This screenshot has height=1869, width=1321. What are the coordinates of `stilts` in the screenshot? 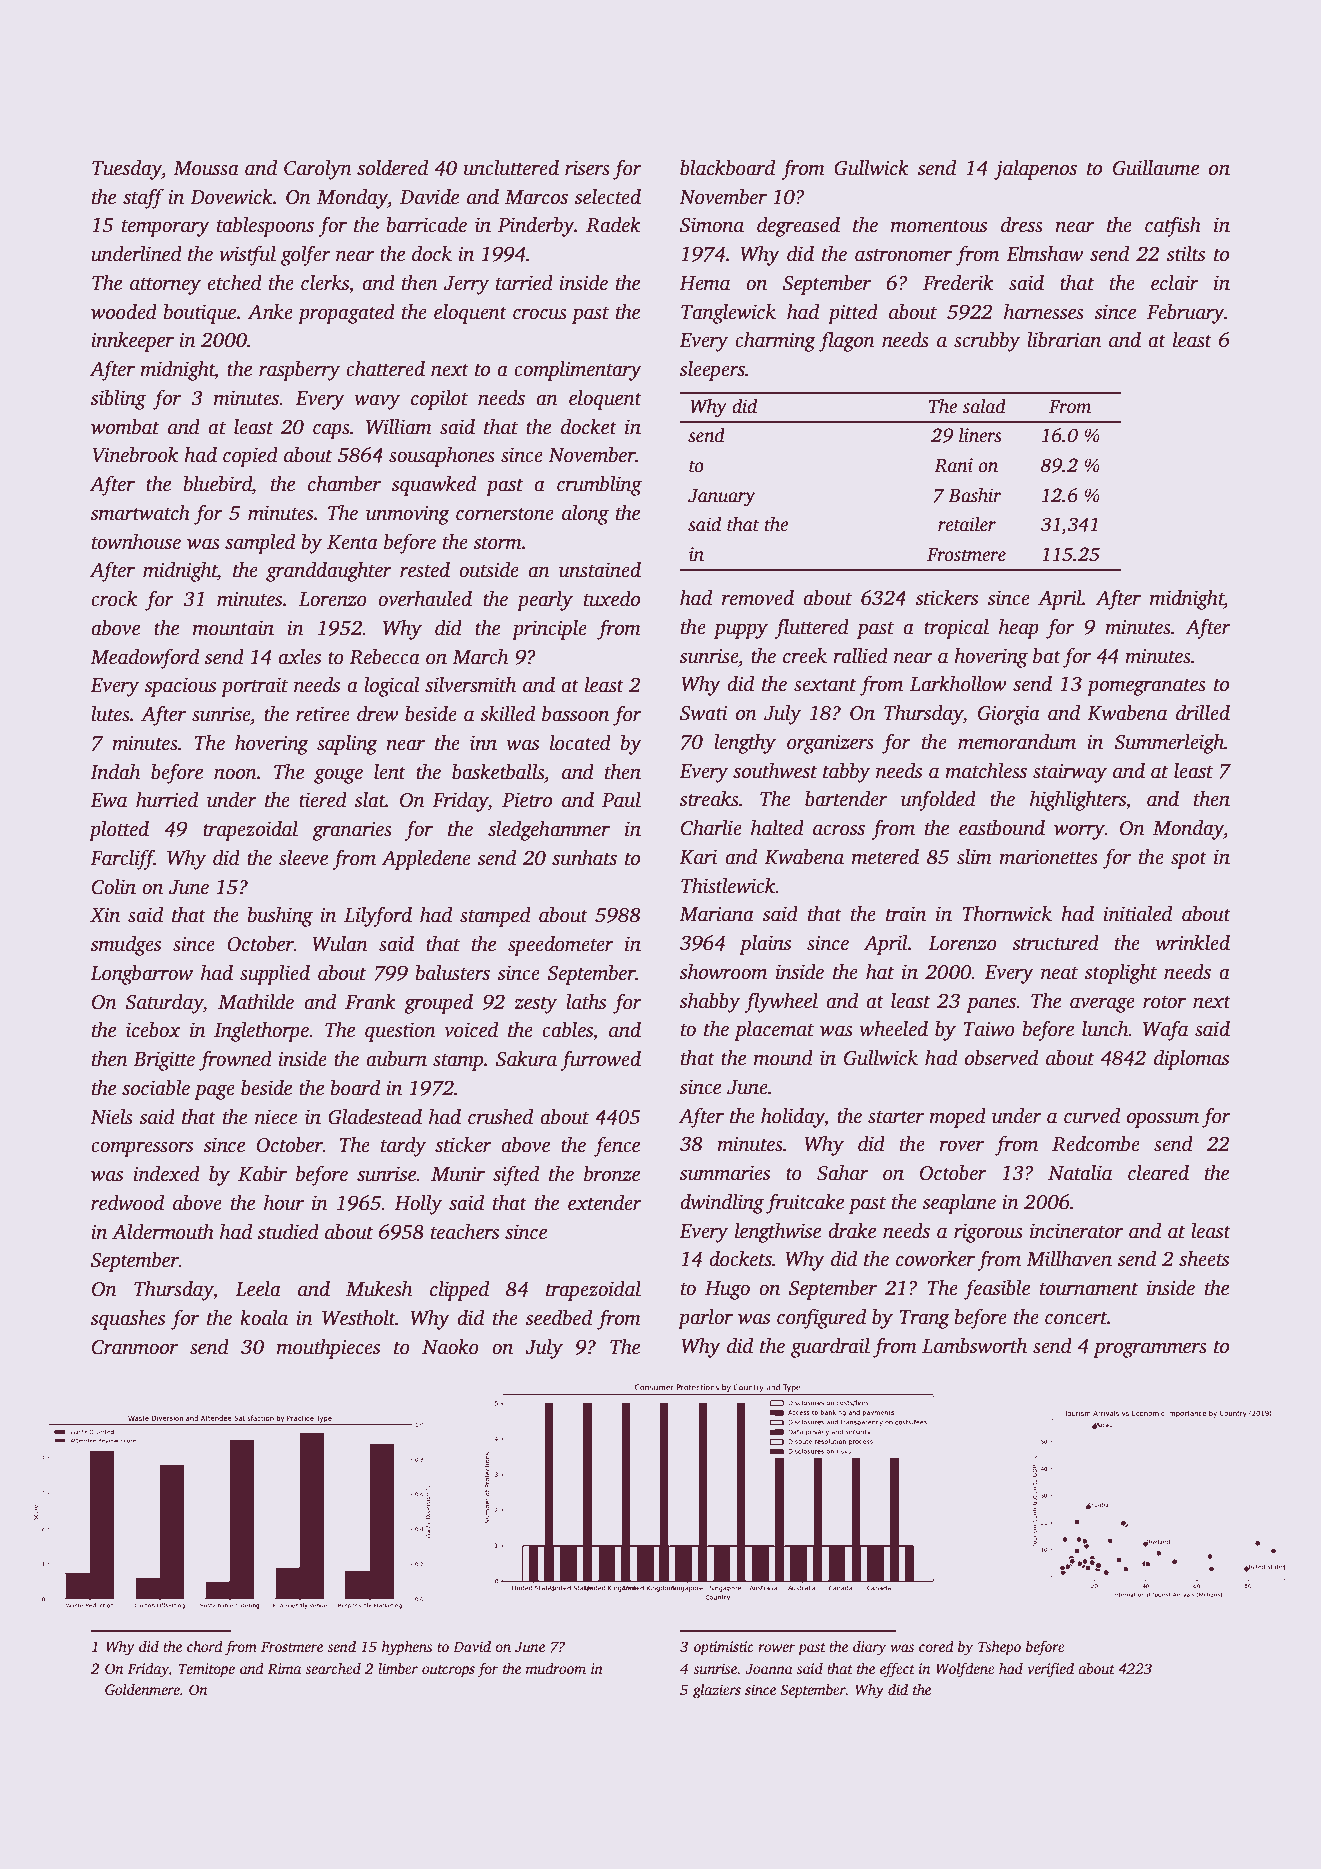 It's located at (1186, 254).
